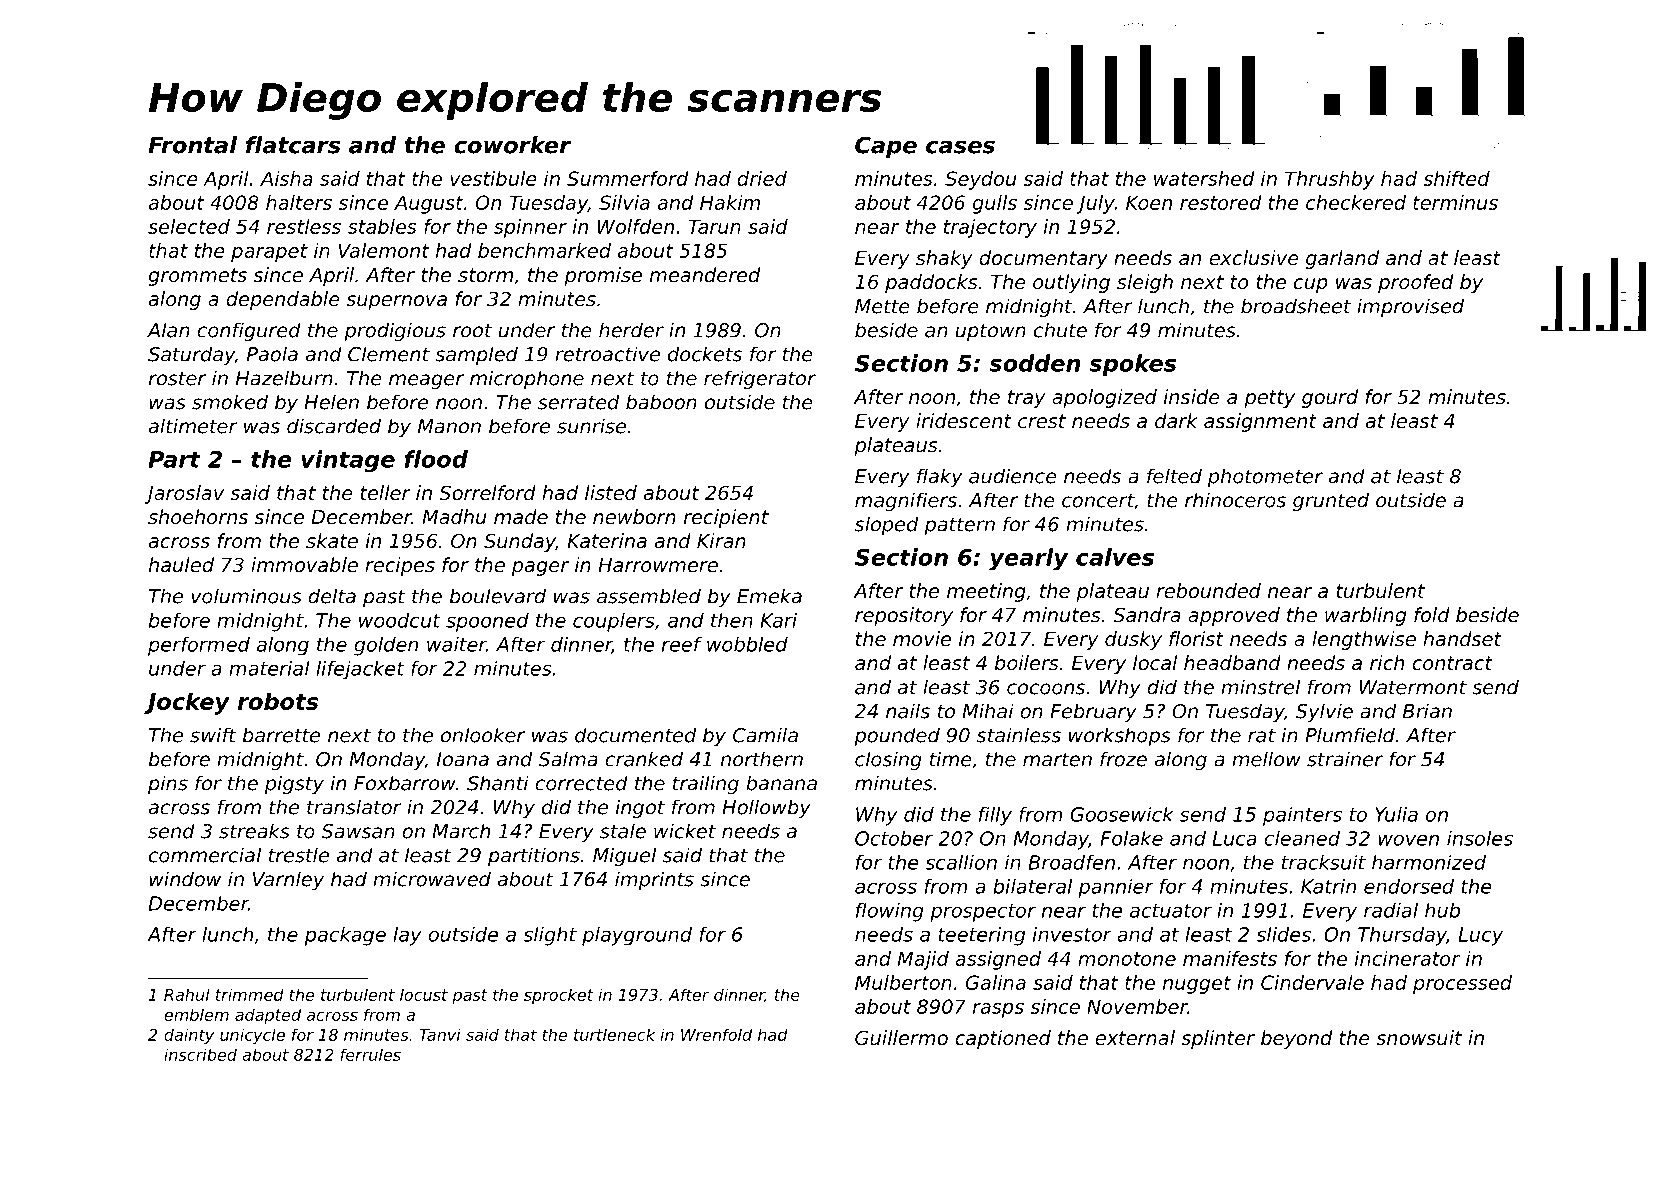  What do you see at coordinates (1456, 178) in the screenshot?
I see `shifted` at bounding box center [1456, 178].
